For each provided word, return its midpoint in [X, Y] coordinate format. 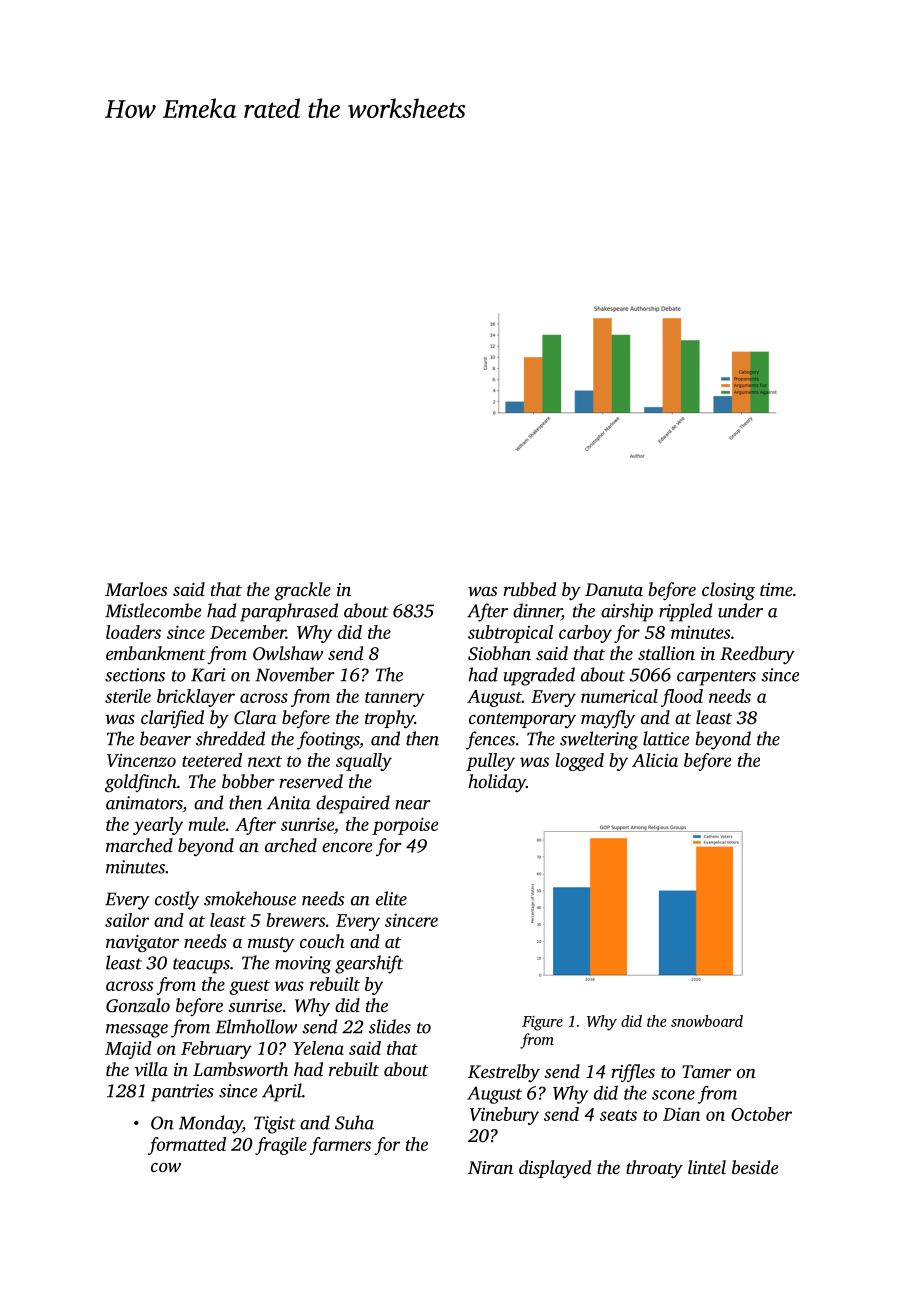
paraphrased [289, 612]
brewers [295, 920]
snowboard [707, 1021]
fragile [281, 1146]
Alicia [655, 760]
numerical [619, 696]
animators [144, 803]
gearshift [369, 964]
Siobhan [499, 653]
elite [391, 898]
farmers [340, 1146]
